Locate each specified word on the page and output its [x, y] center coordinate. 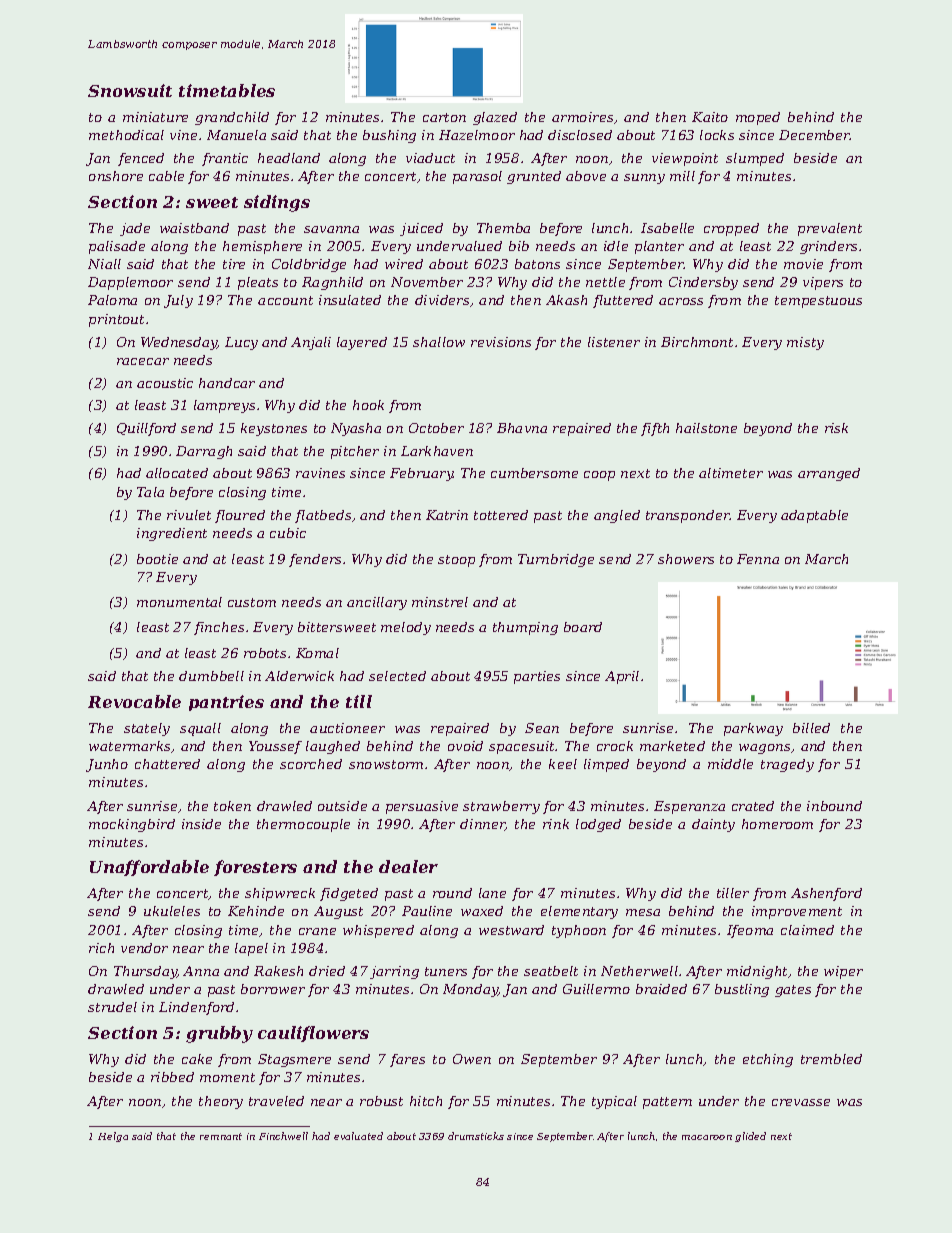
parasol [477, 177]
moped [758, 118]
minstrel [440, 602]
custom [252, 602]
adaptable [814, 516]
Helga [113, 1137]
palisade [117, 247]
